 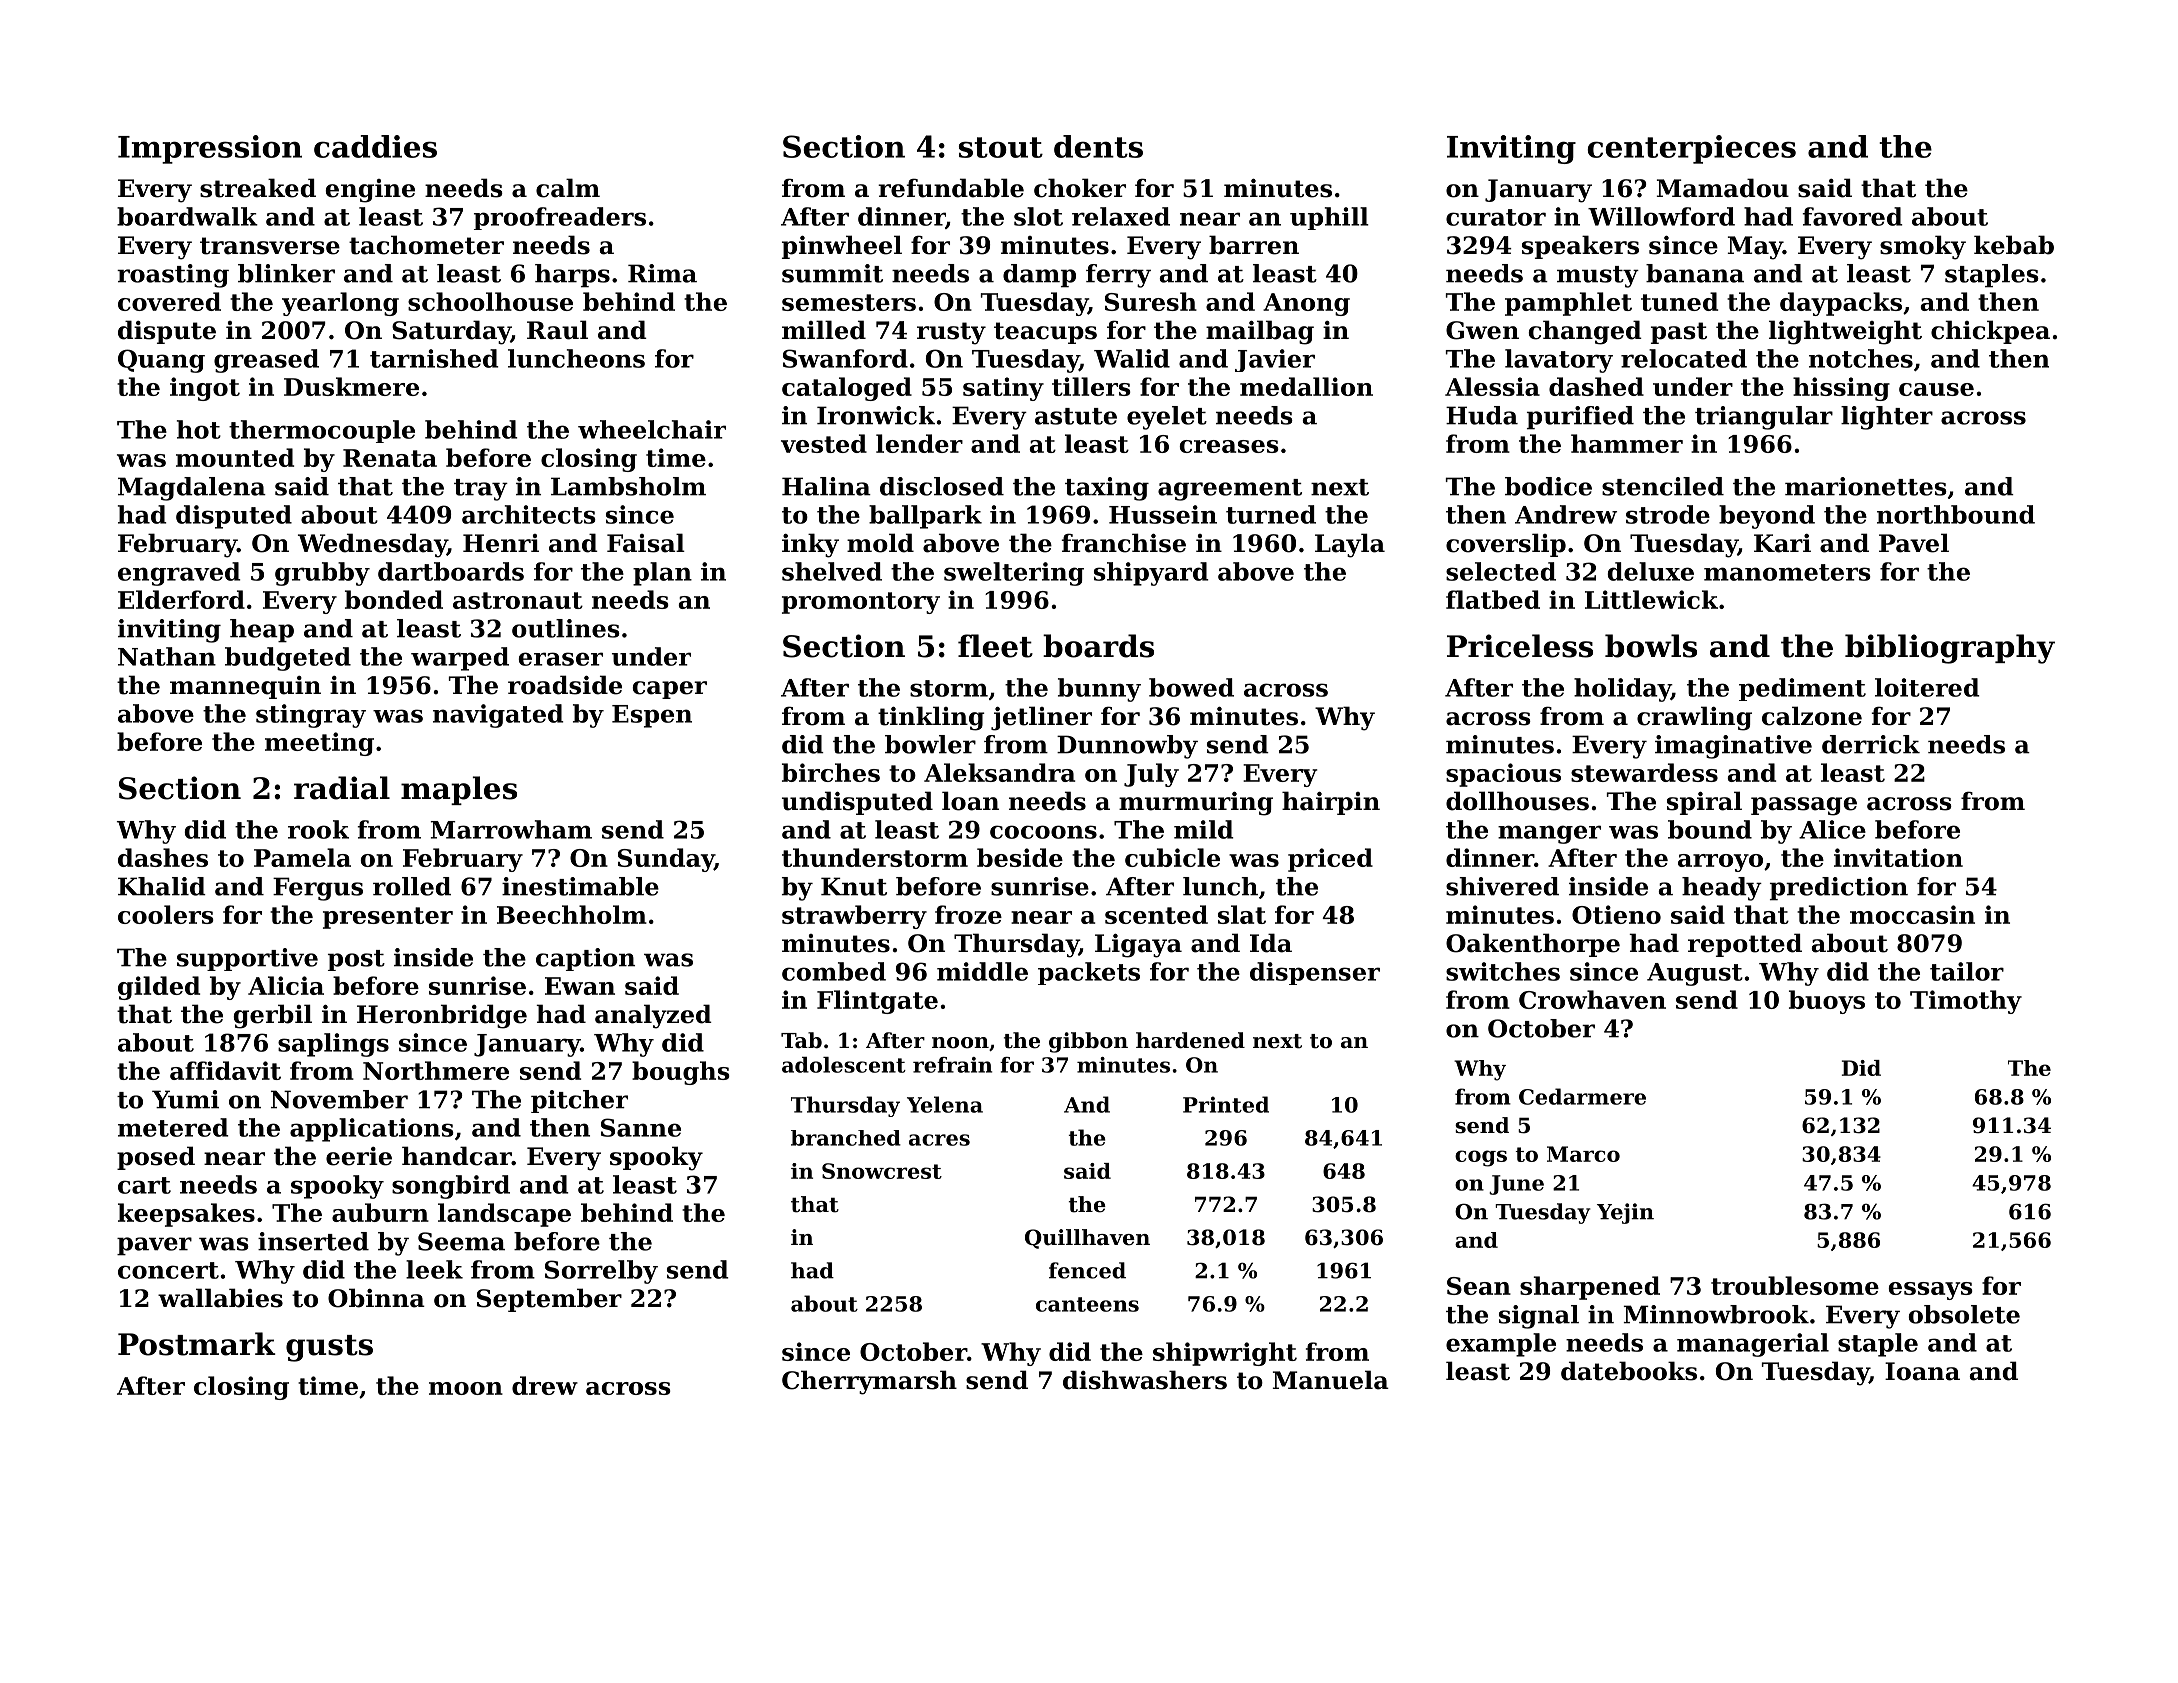 I want to click on tailor, so click(x=1967, y=971).
